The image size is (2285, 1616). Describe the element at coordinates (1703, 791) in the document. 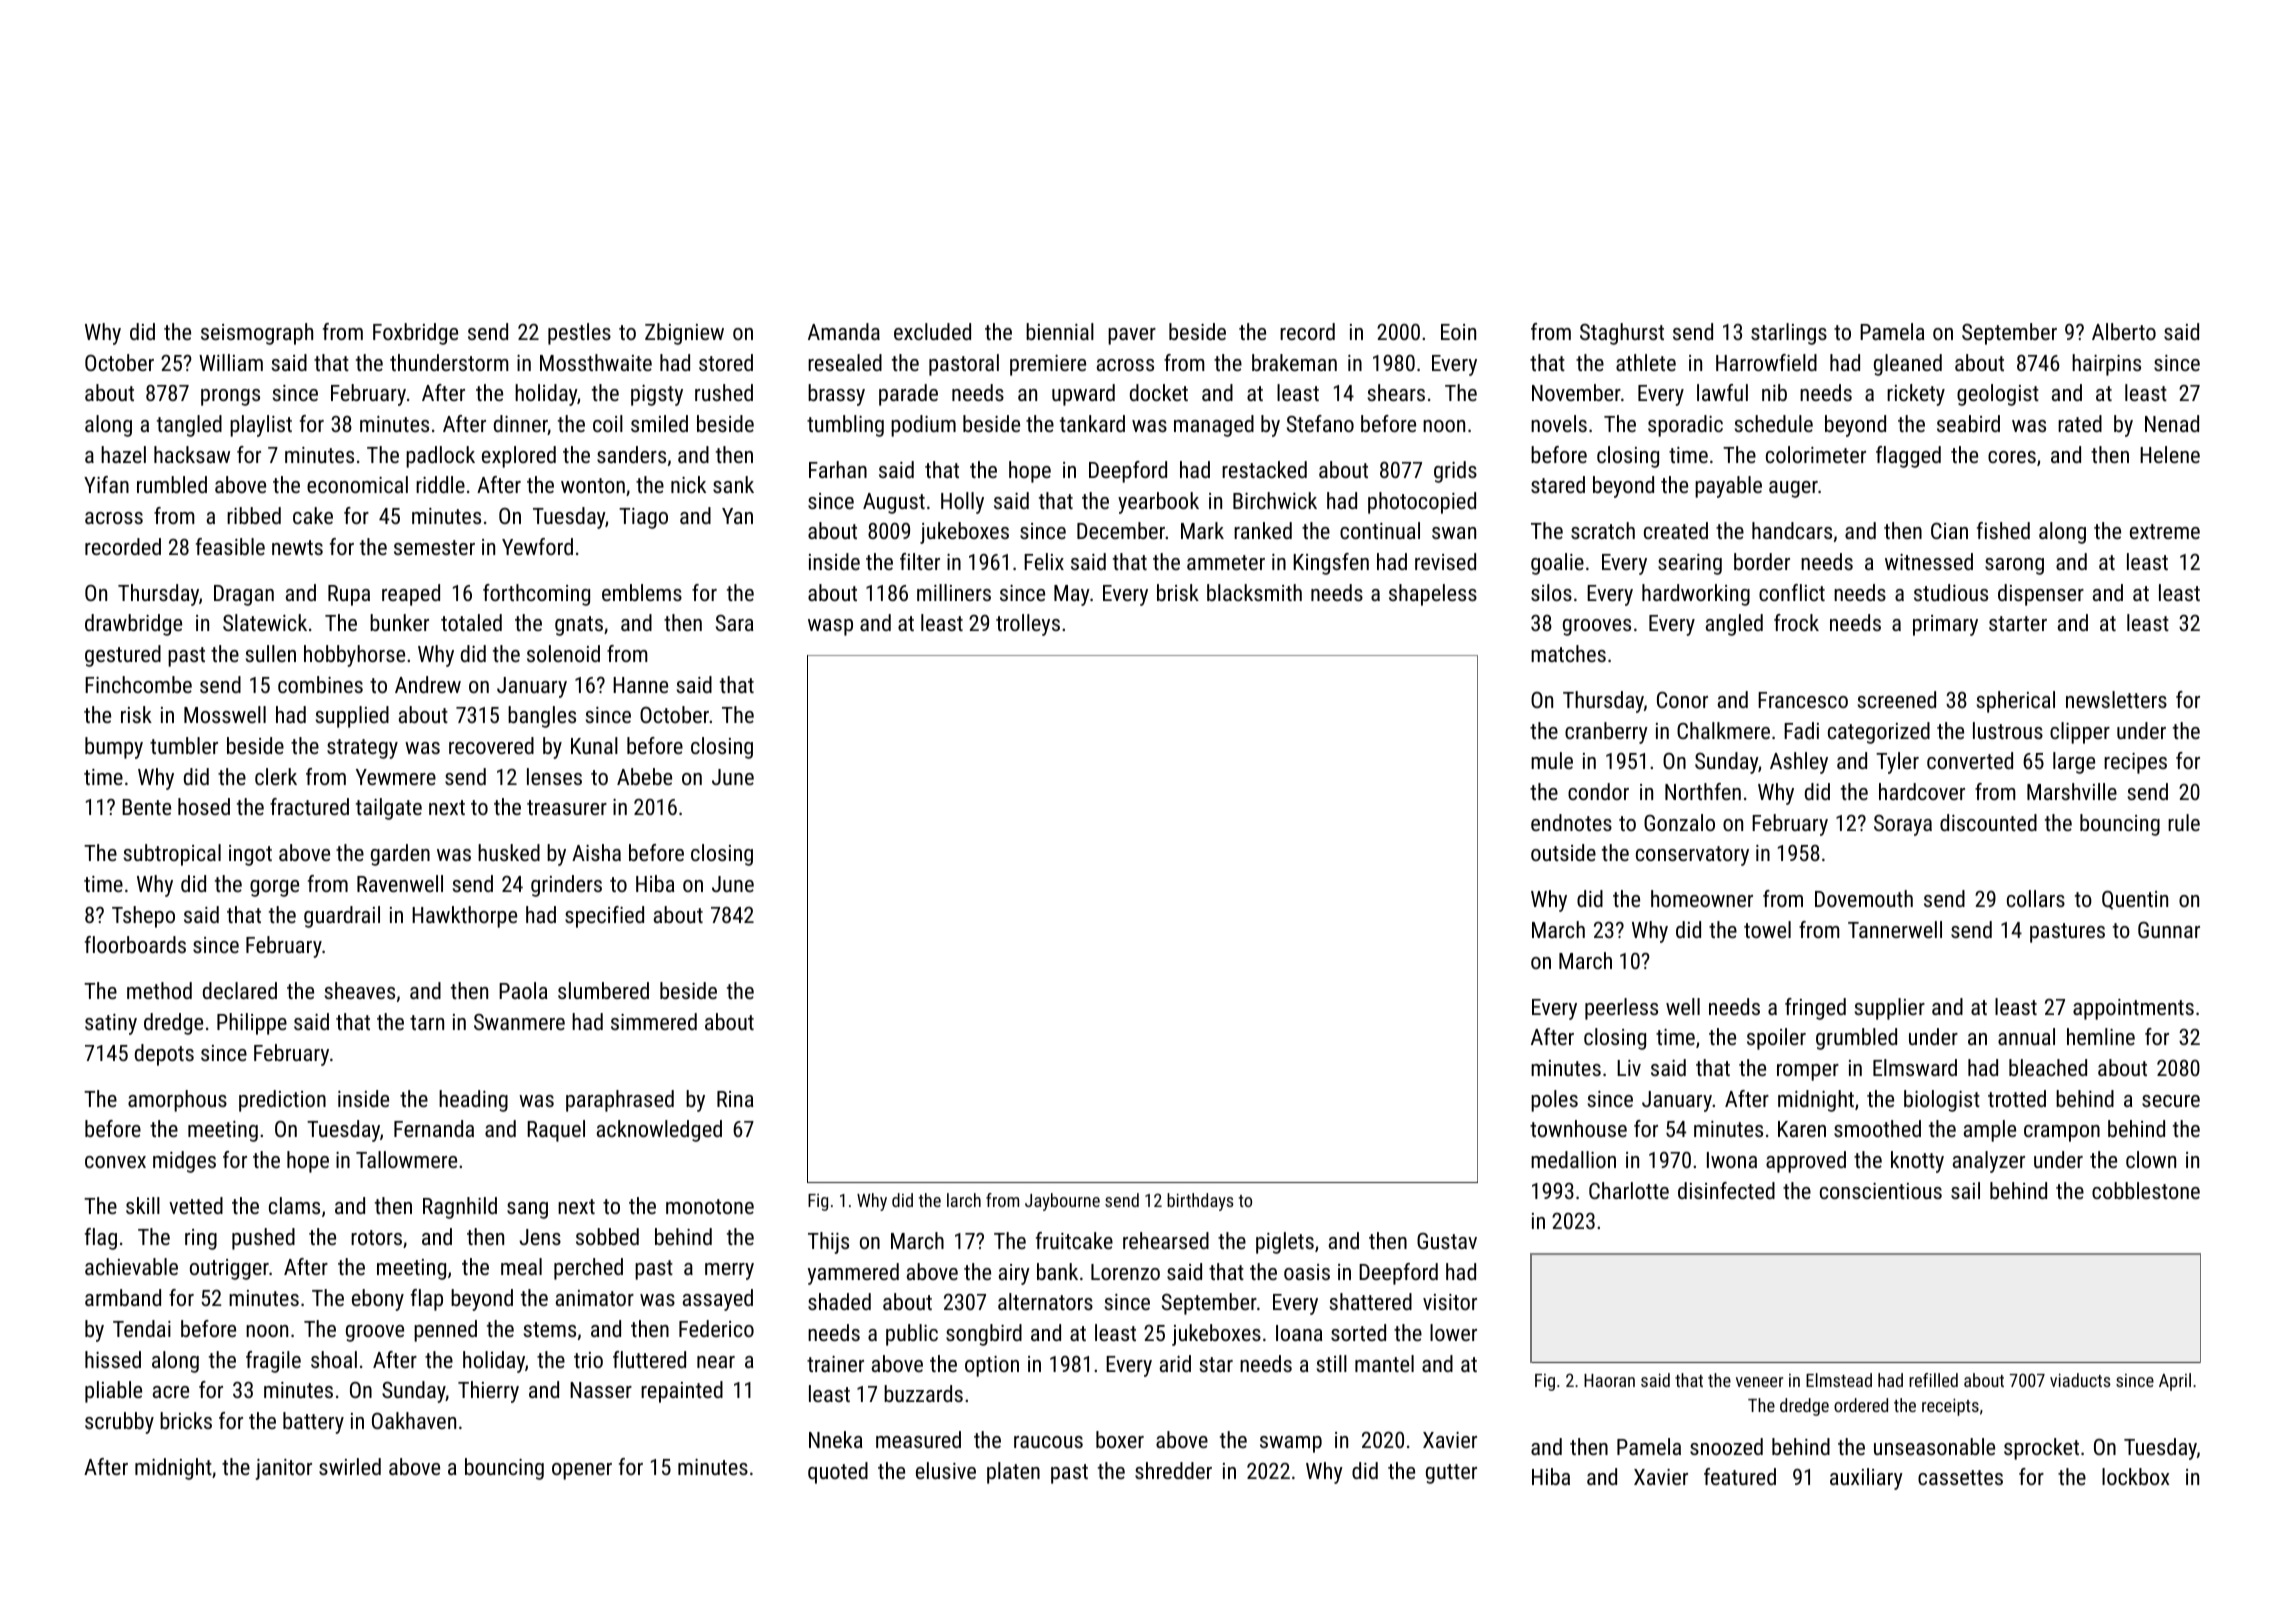

I see `Northfen` at that location.
